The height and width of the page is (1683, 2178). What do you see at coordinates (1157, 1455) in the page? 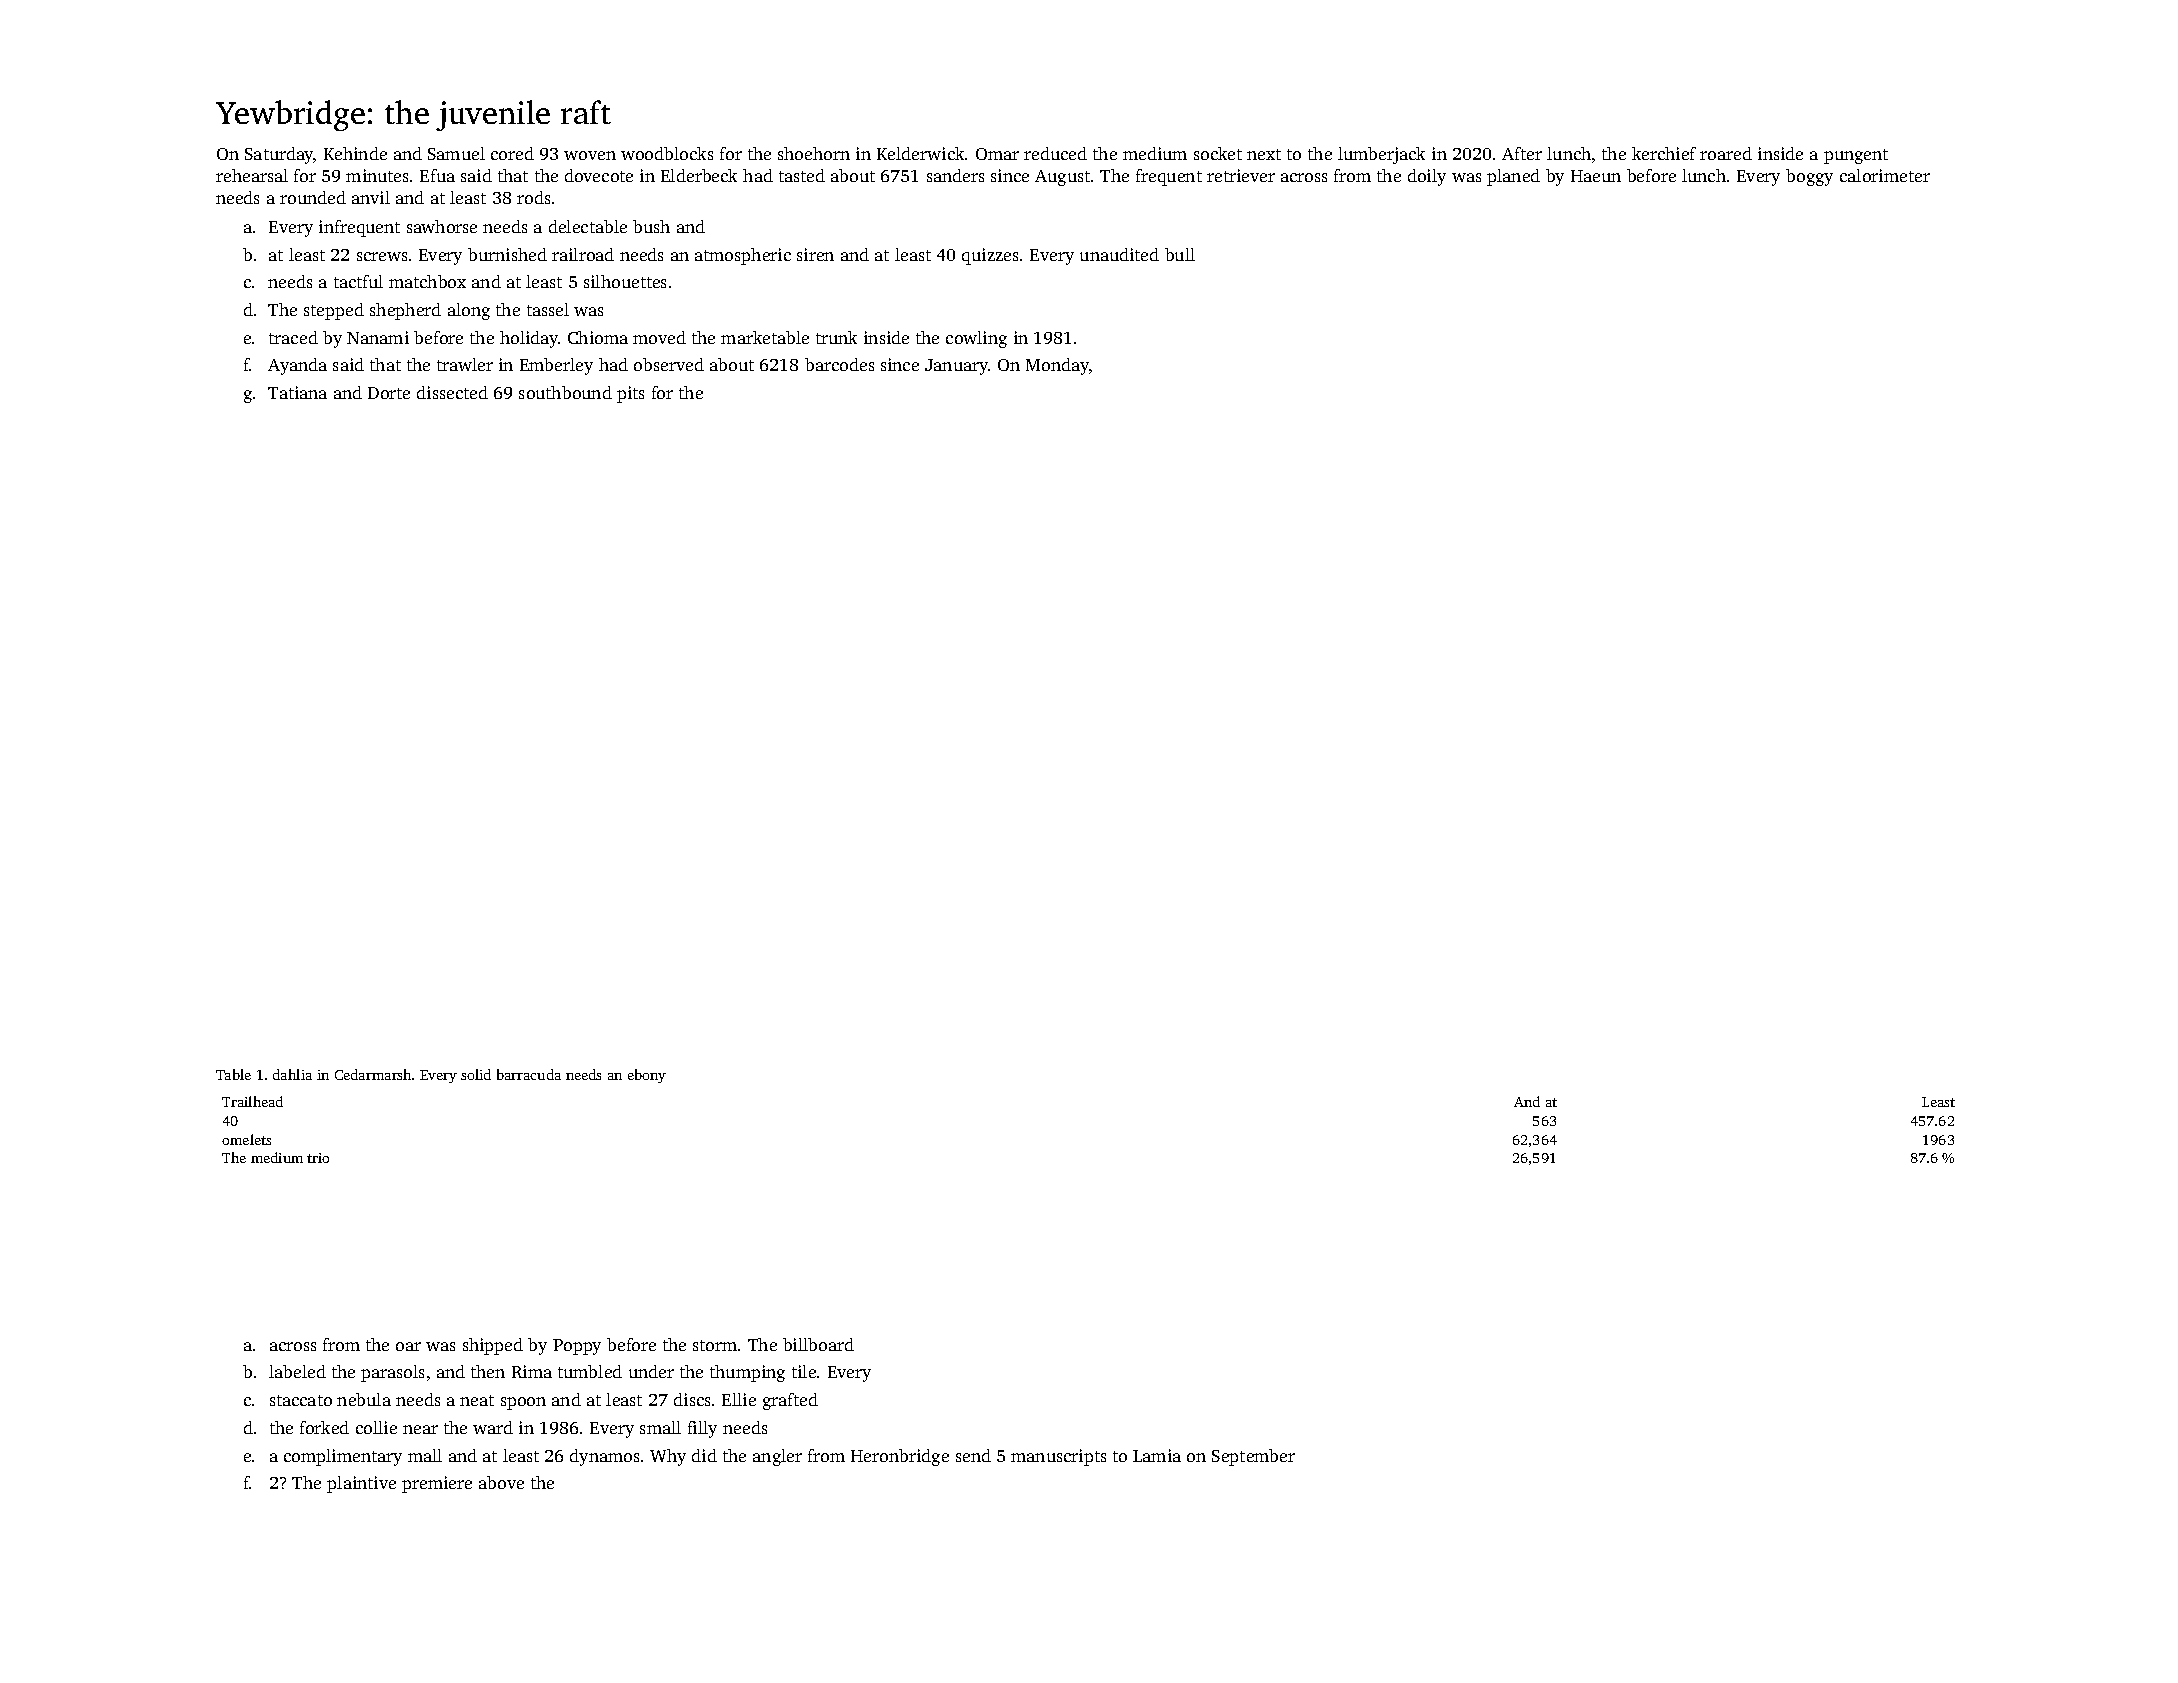
I see `Lamia` at bounding box center [1157, 1455].
